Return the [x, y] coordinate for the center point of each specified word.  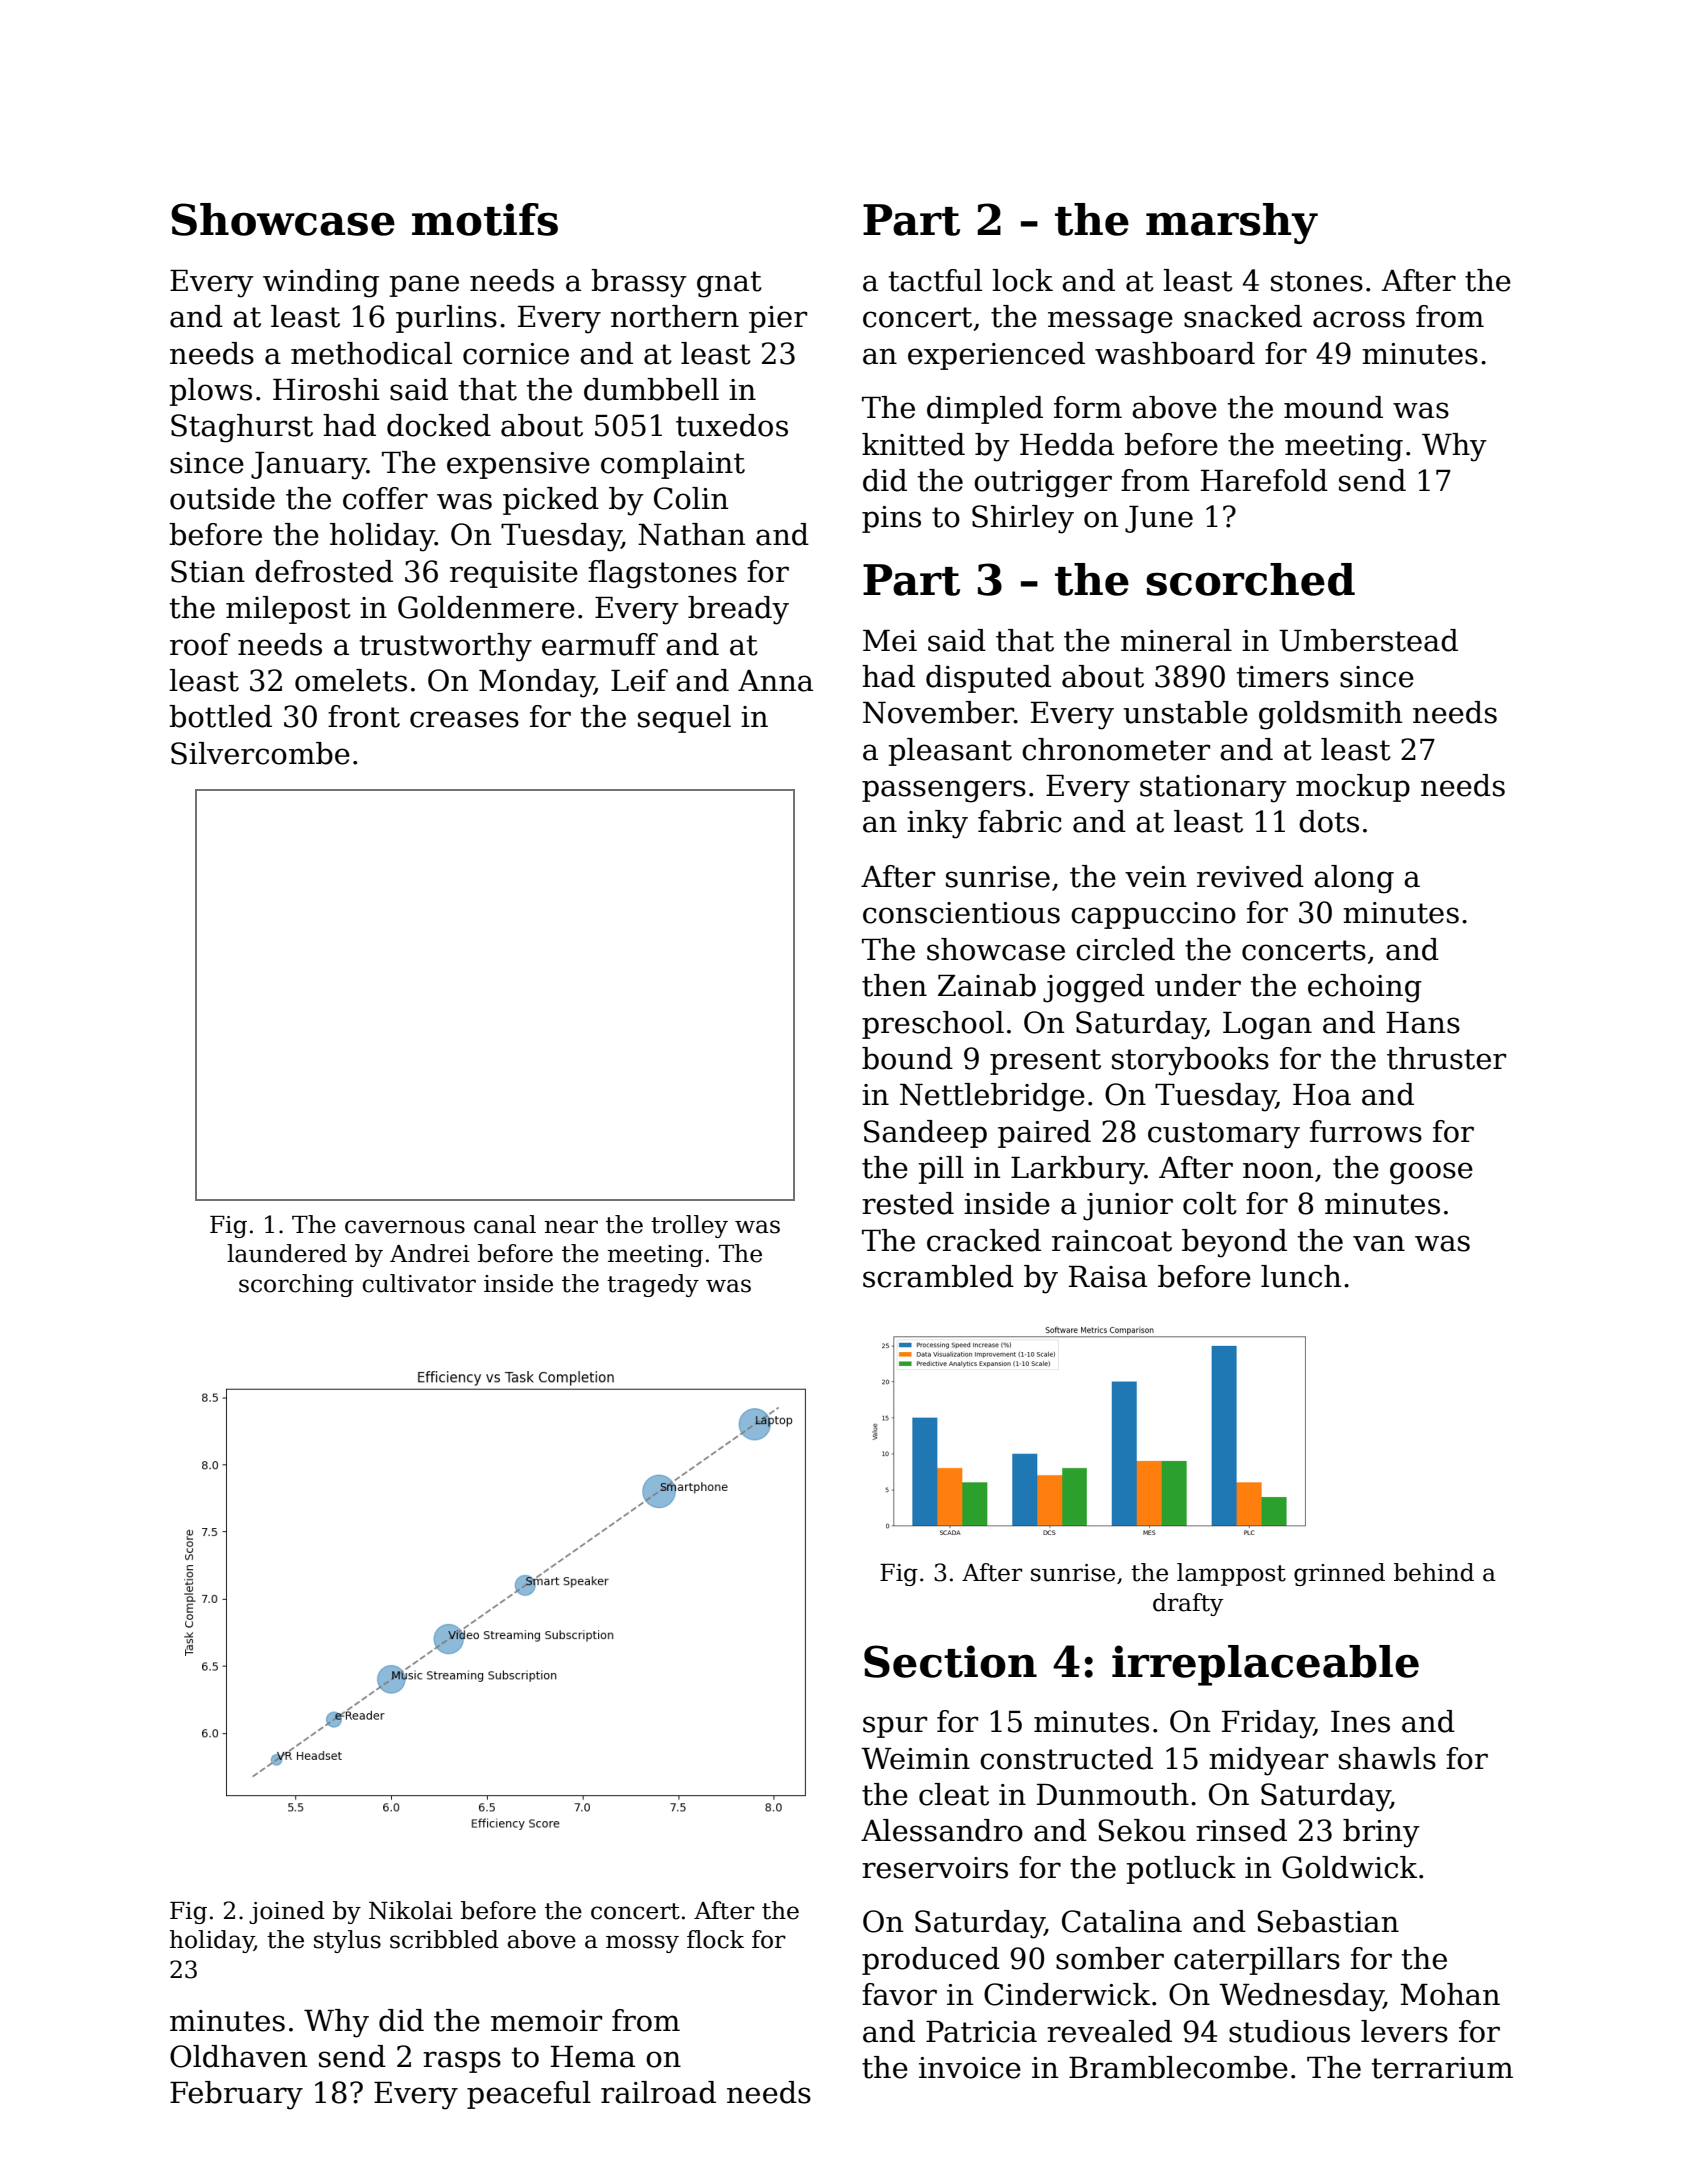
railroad [658, 2092]
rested [908, 1203]
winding [321, 283]
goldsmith [1330, 715]
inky [937, 824]
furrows [1366, 1131]
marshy [1232, 223]
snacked [1243, 316]
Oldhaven [238, 2056]
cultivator [419, 1283]
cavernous [405, 1227]
